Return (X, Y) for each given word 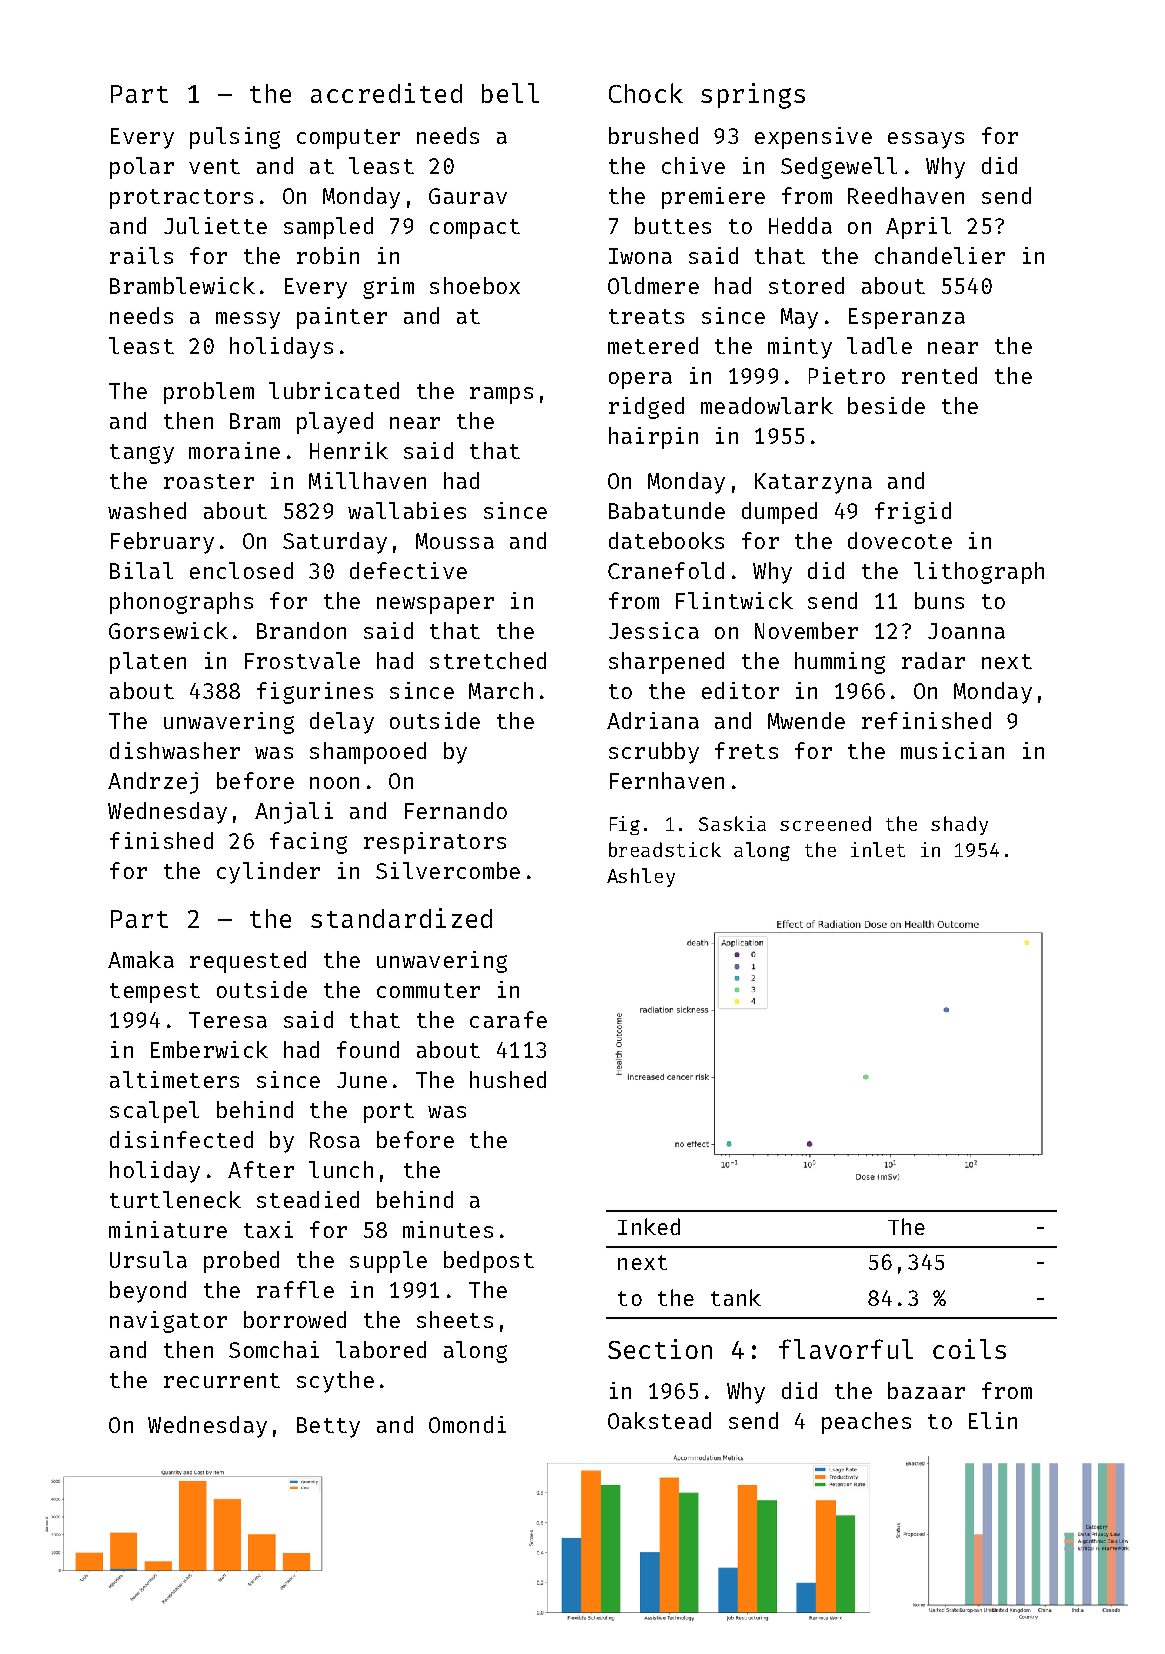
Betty (328, 1427)
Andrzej (153, 783)
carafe (508, 1019)
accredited (386, 93)
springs (753, 96)
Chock (646, 93)
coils (969, 1349)
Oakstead (659, 1420)
